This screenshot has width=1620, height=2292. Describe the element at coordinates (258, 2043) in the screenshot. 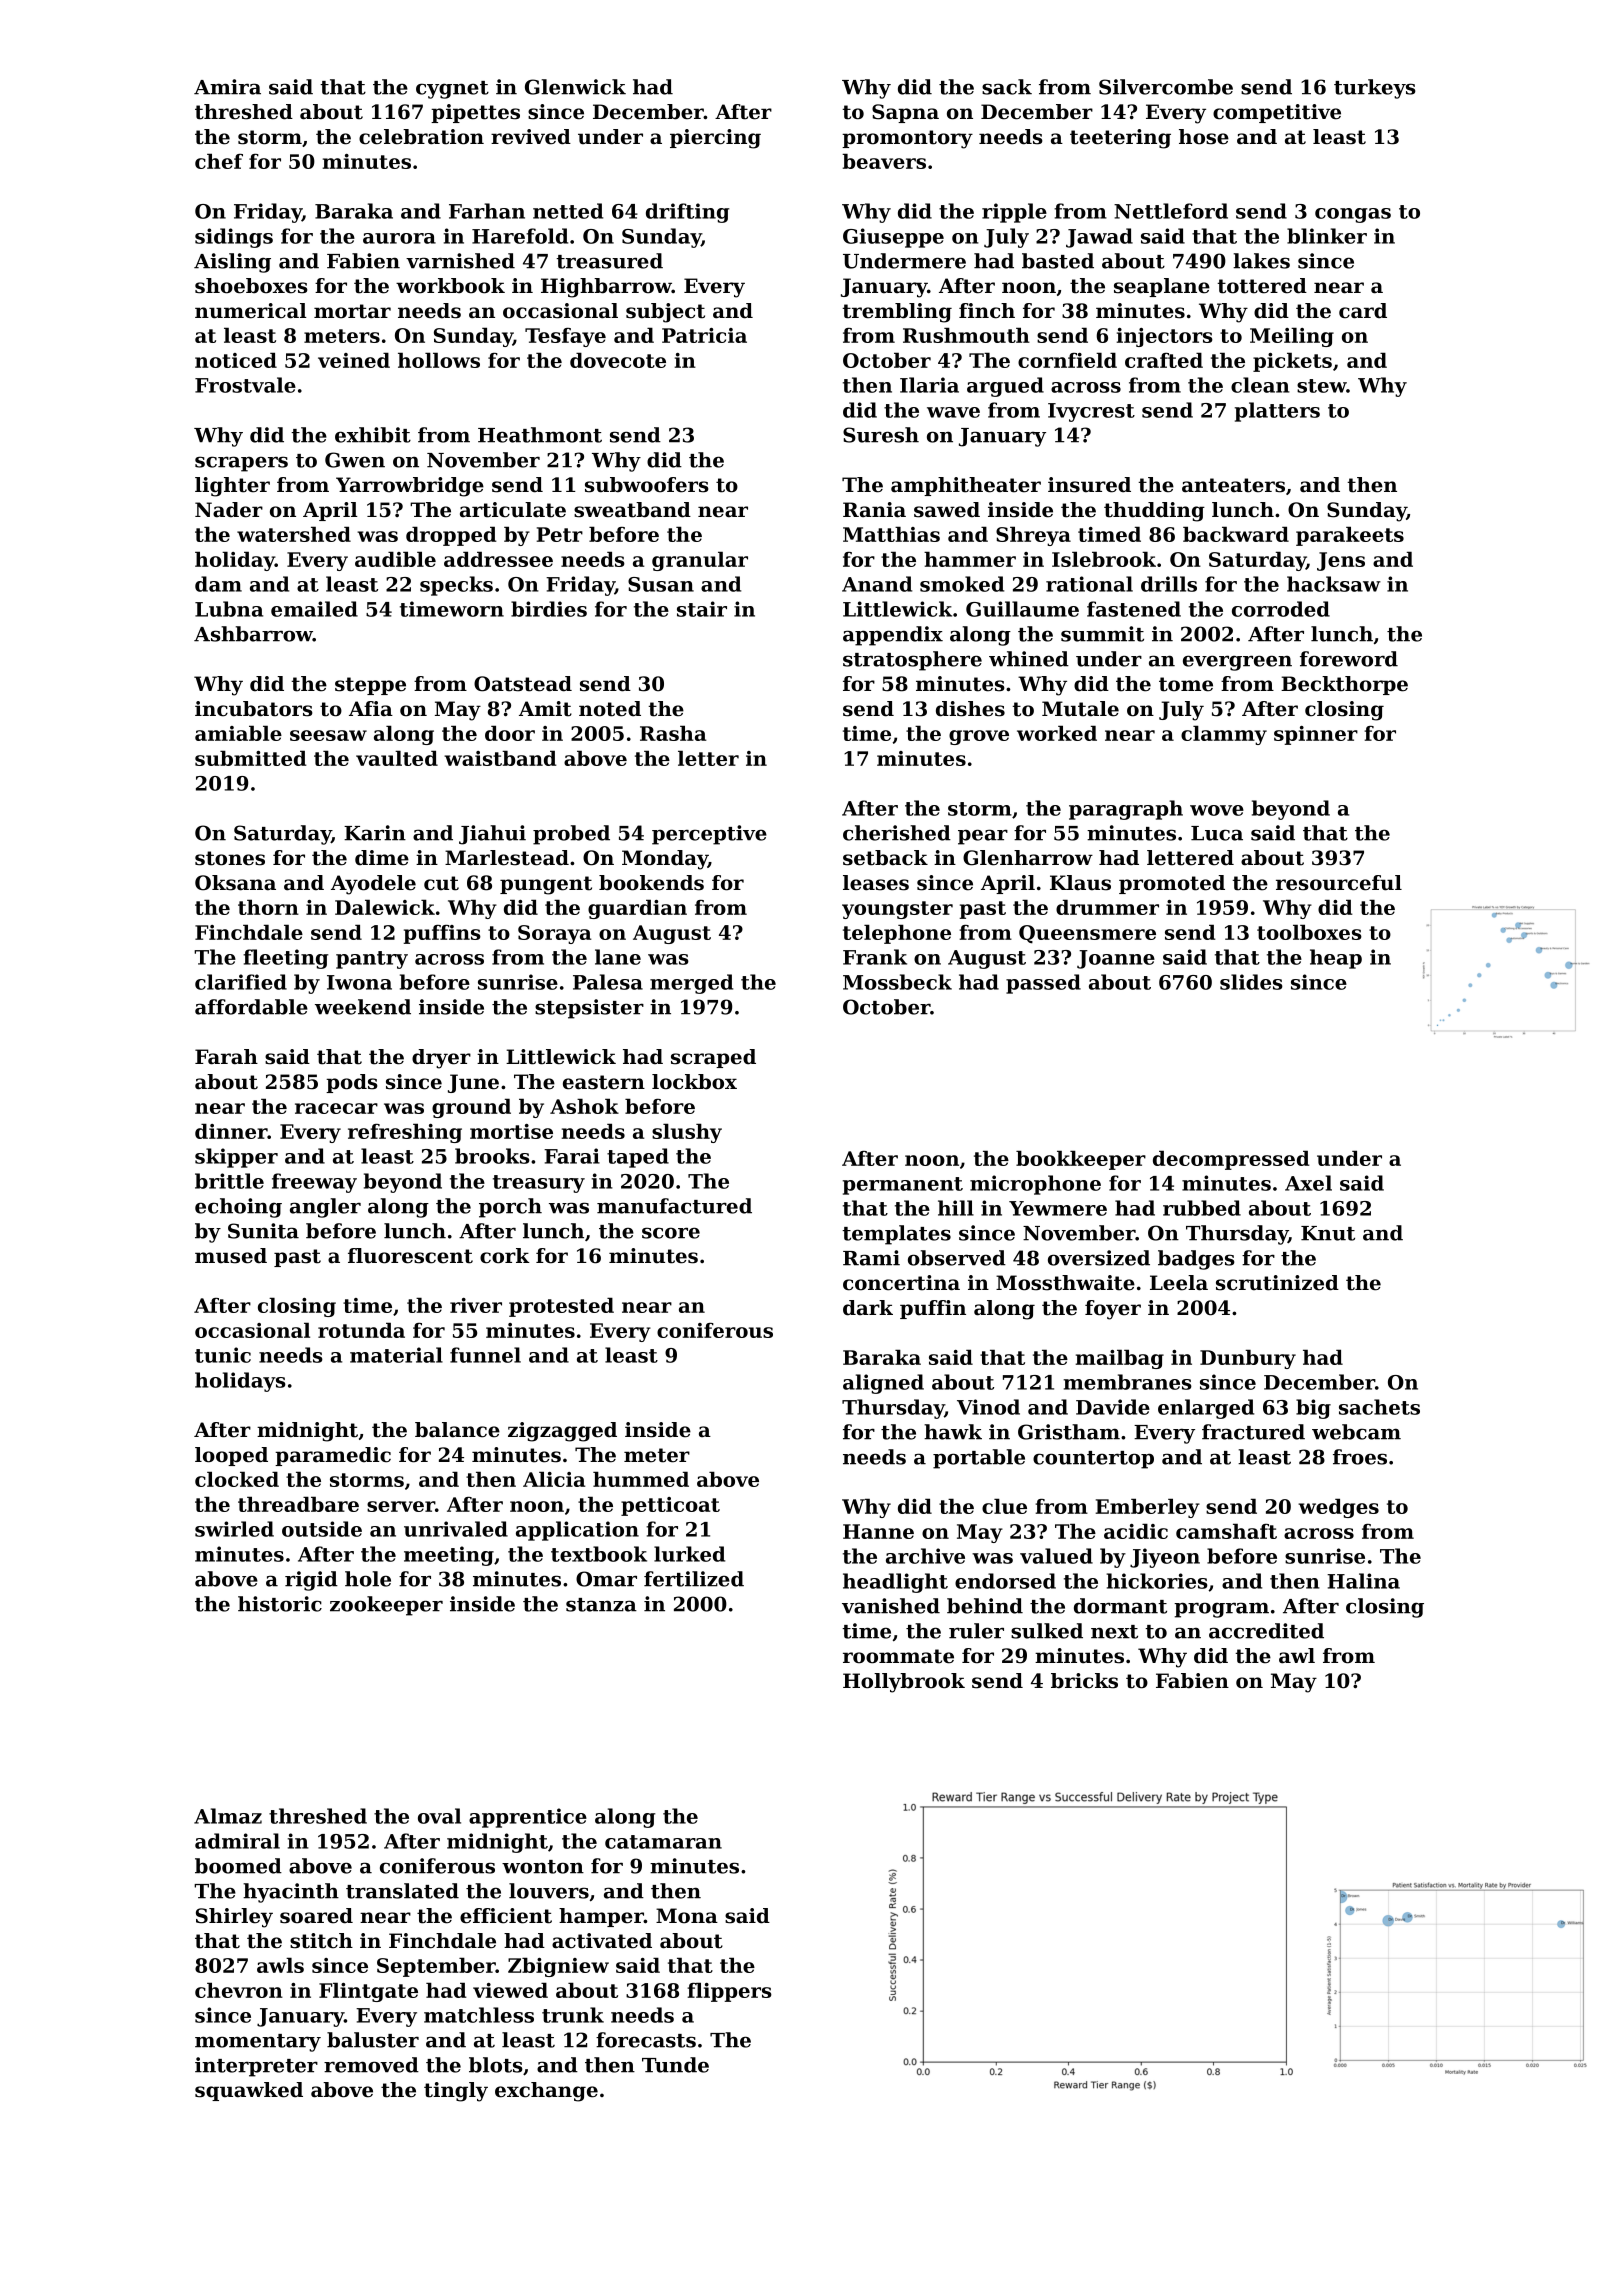

I see `momentary` at that location.
